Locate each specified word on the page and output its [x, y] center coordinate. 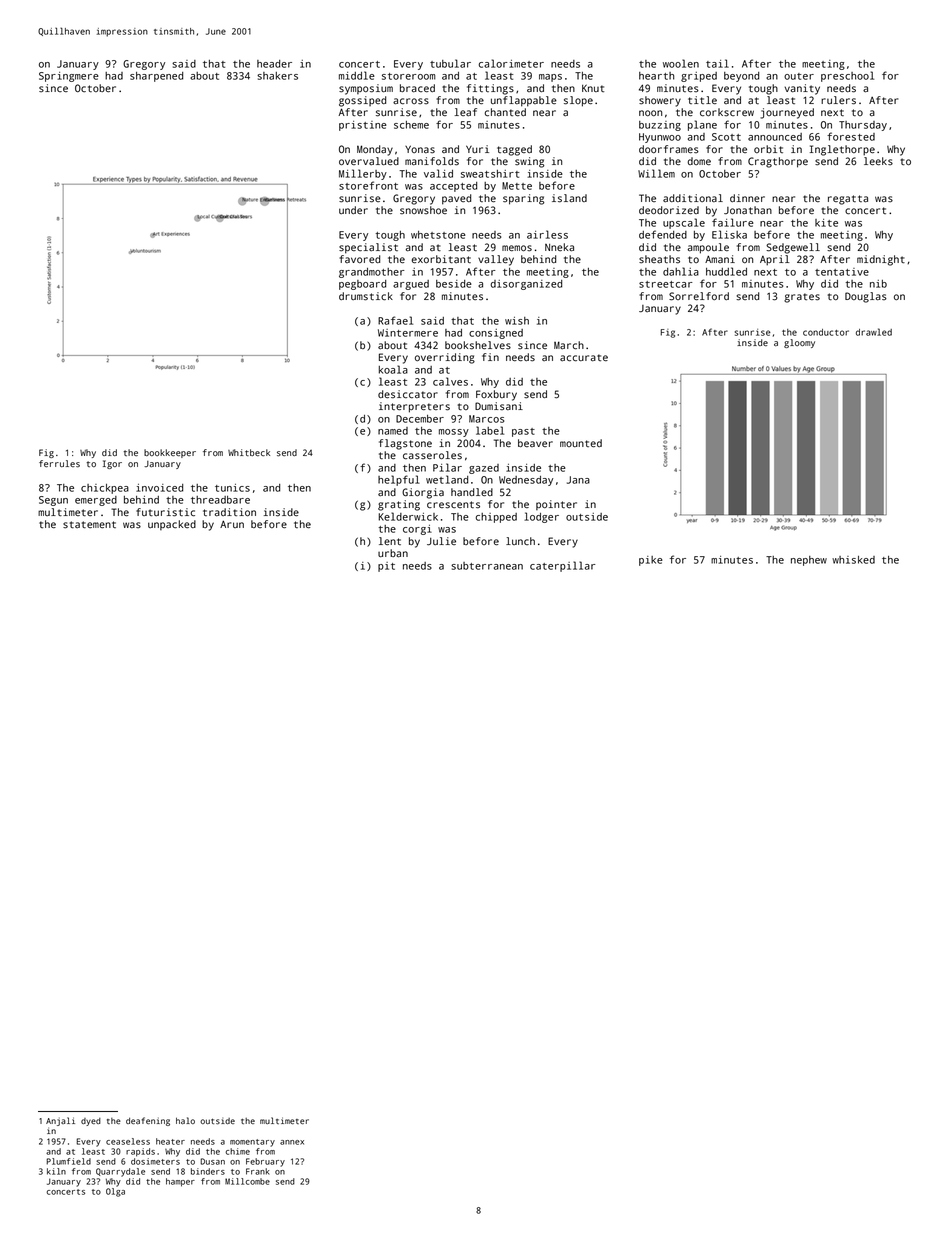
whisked [853, 560]
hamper [180, 1182]
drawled [874, 332]
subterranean [487, 566]
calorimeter [511, 63]
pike [651, 561]
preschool [847, 76]
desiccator [408, 394]
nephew [809, 561]
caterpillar [563, 566]
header [274, 64]
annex [292, 1142]
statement [89, 525]
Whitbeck [249, 452]
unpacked [172, 525]
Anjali [60, 1121]
